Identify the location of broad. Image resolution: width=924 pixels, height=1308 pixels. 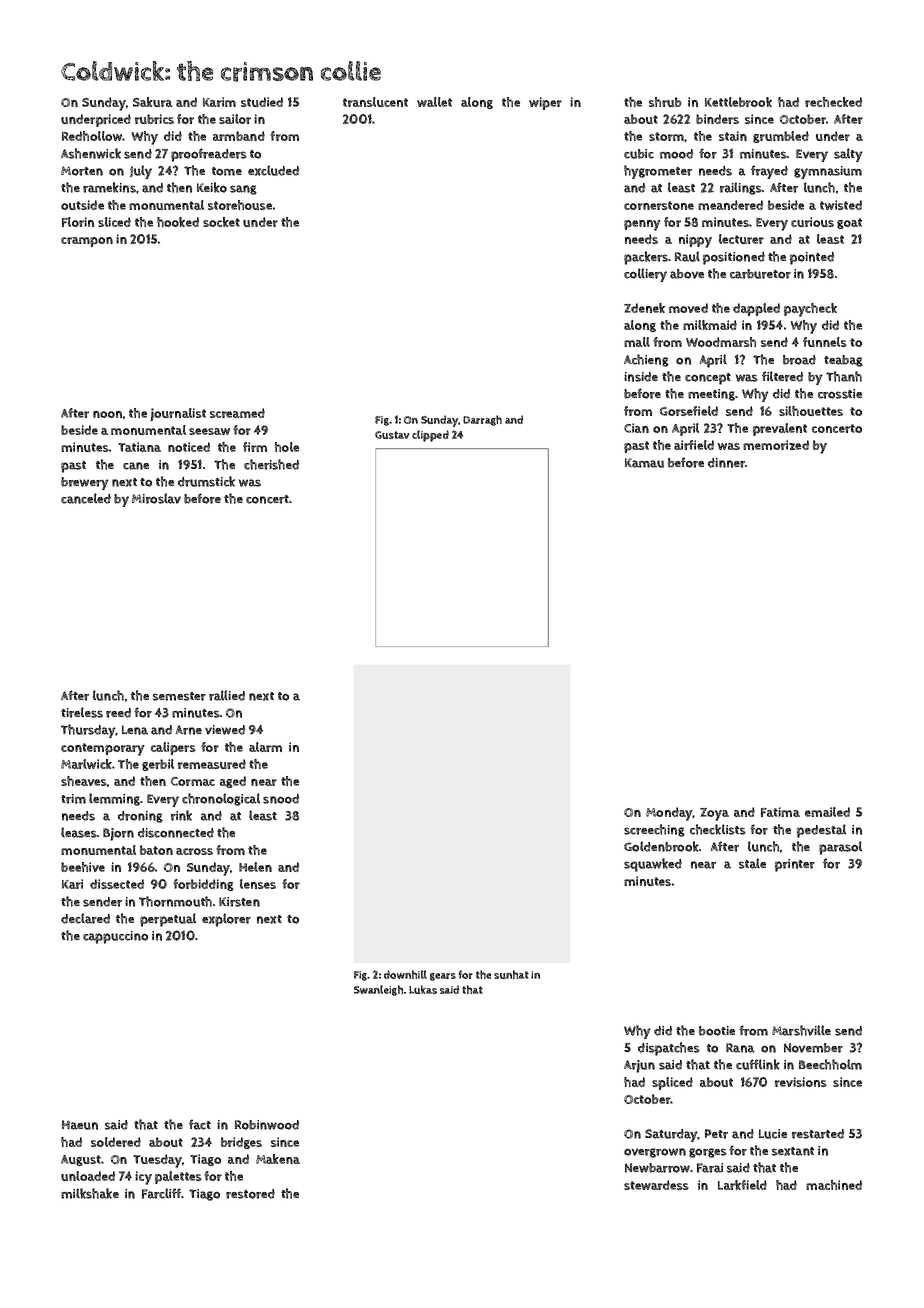
(799, 360).
